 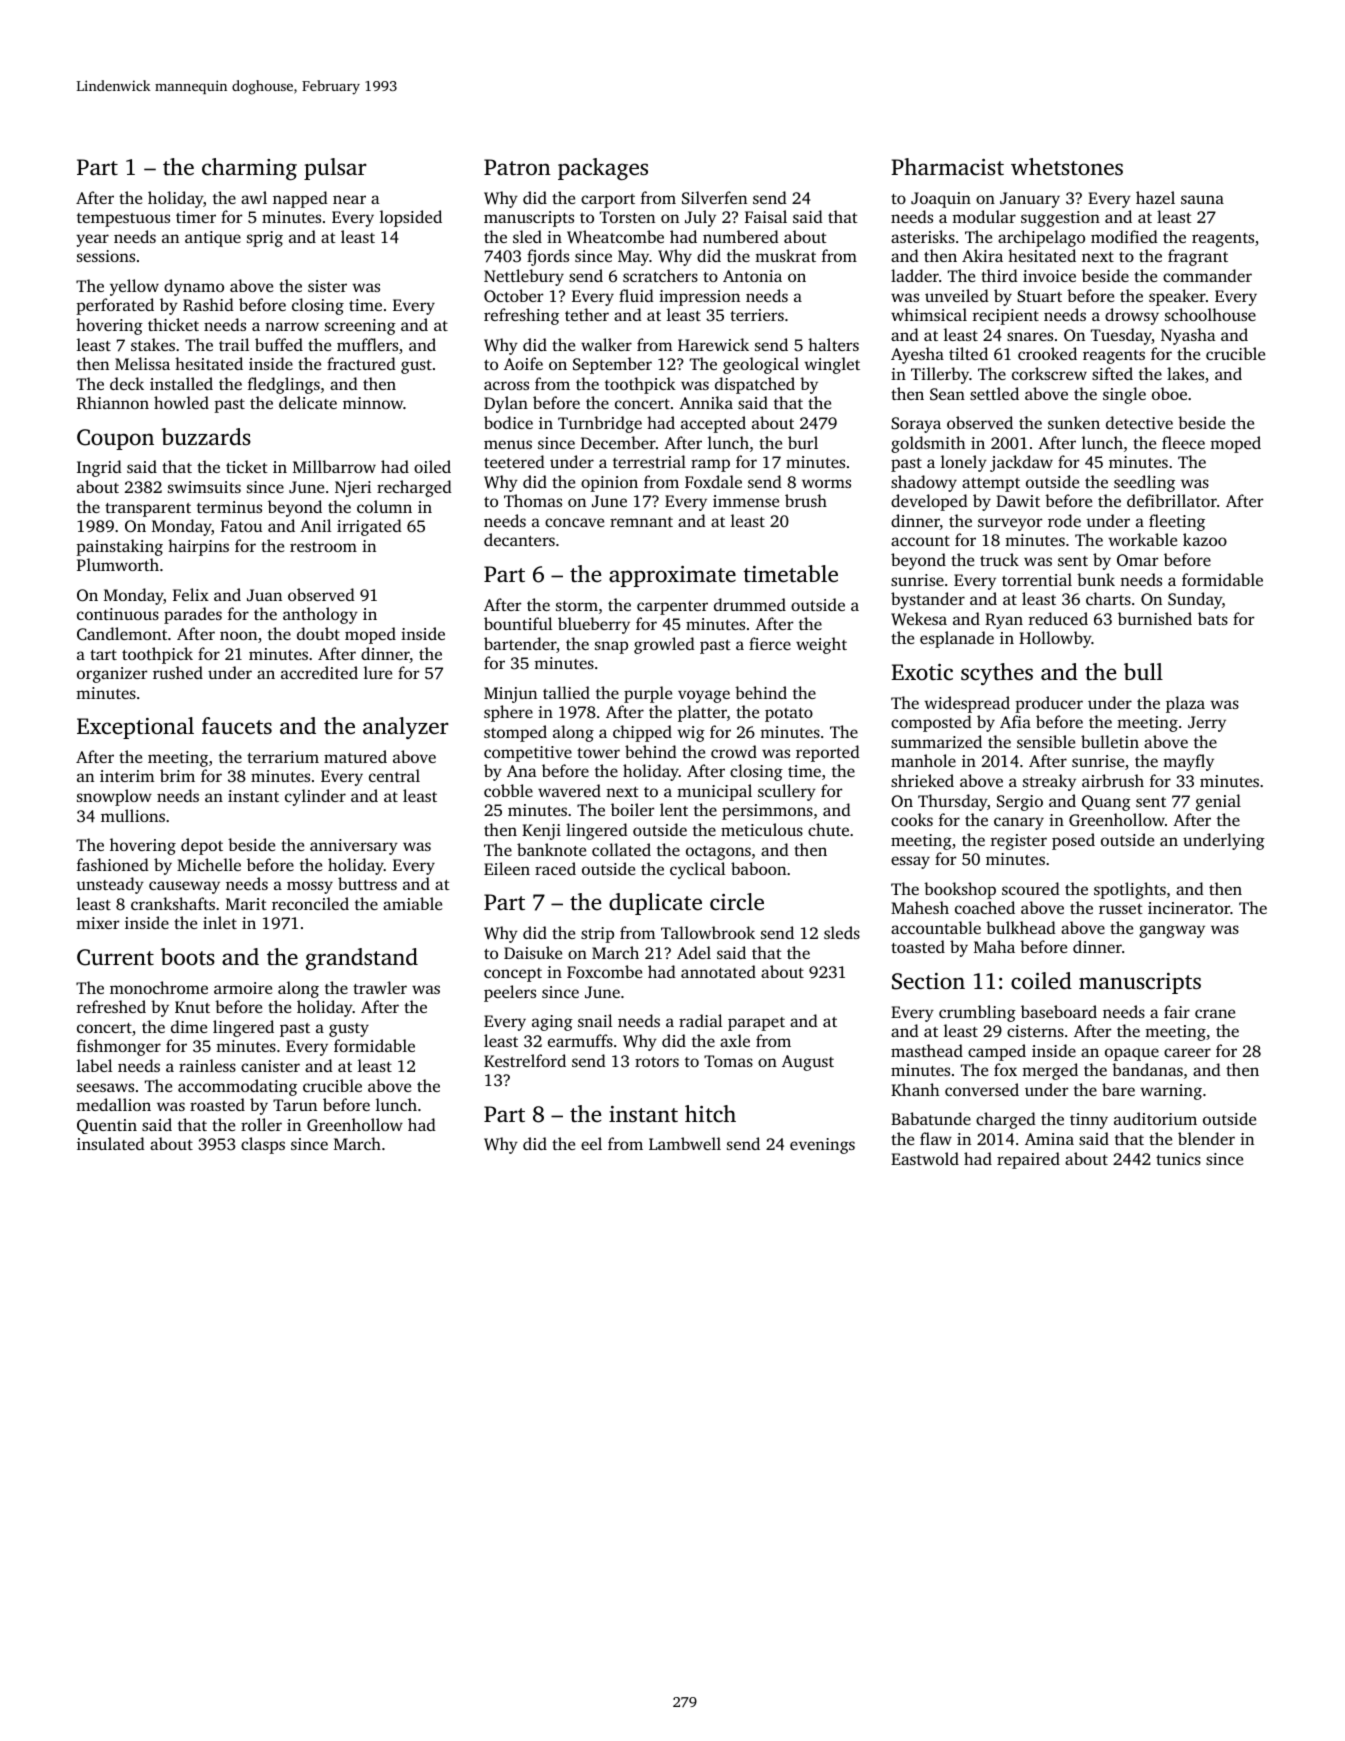 What do you see at coordinates (194, 287) in the image?
I see `dynamo` at bounding box center [194, 287].
